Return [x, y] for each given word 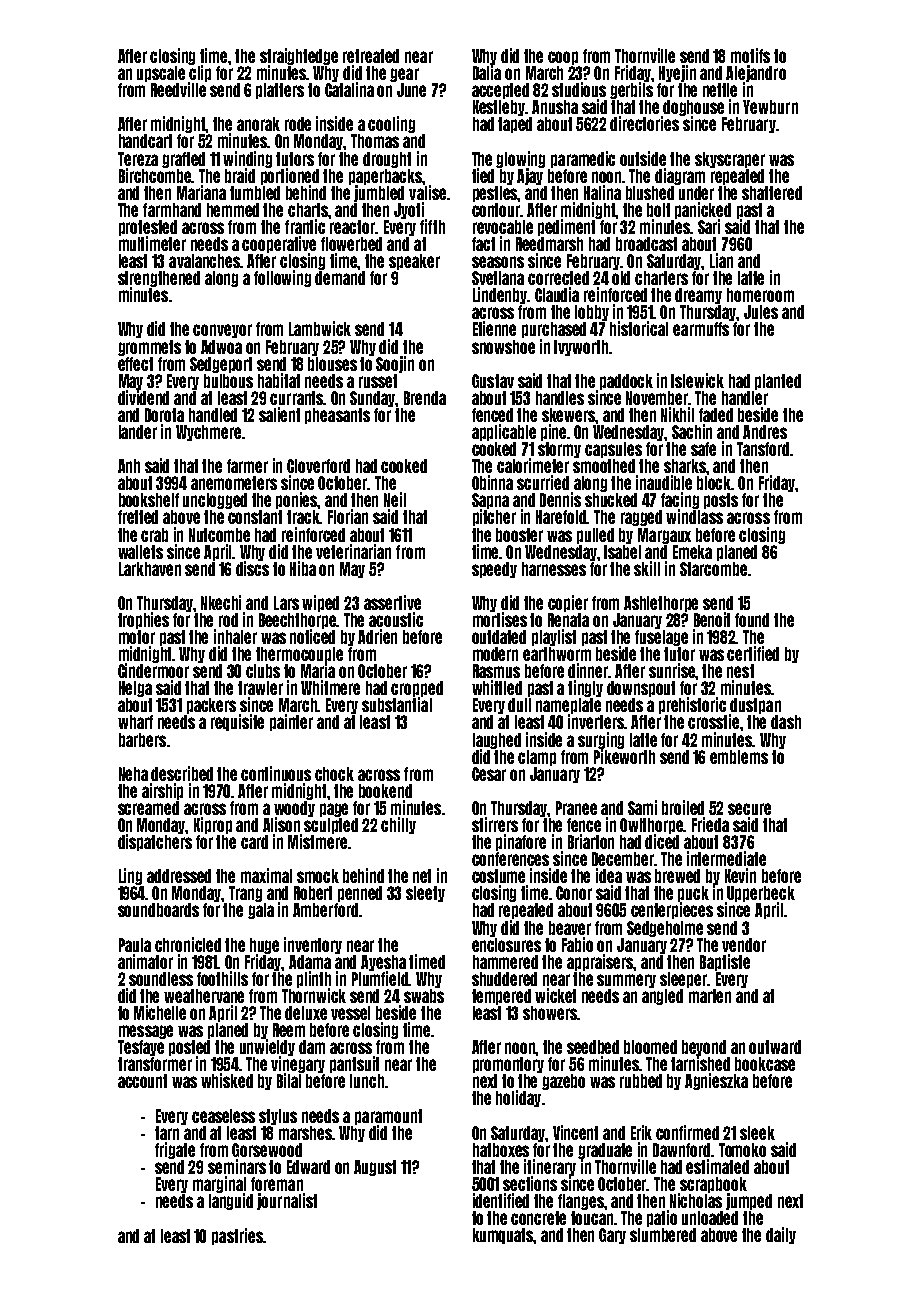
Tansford [763, 449]
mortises [500, 619]
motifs [750, 55]
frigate [175, 1150]
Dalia [487, 72]
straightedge [299, 56]
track [304, 517]
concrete [538, 1218]
